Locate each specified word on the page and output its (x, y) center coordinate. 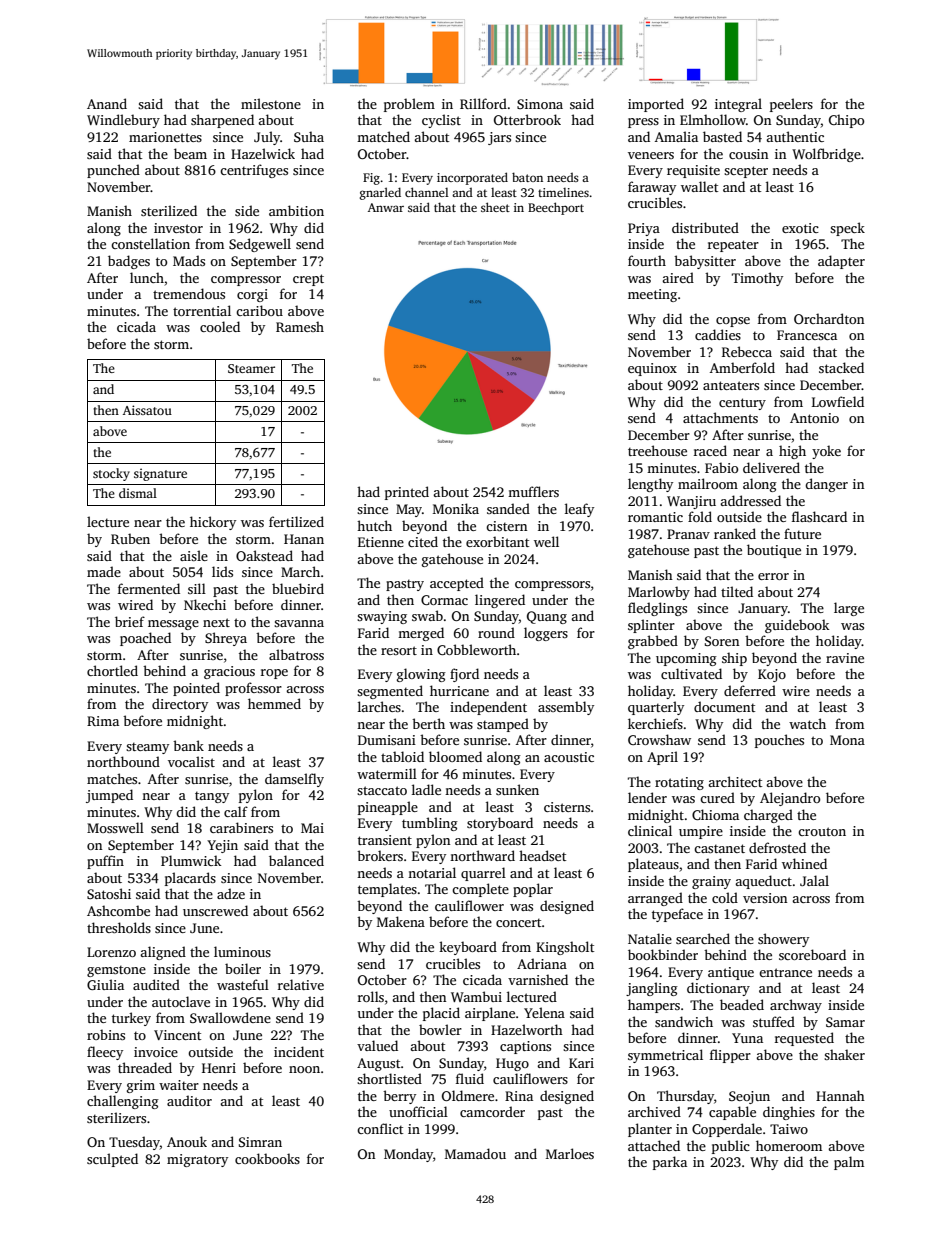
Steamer (251, 368)
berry (399, 1097)
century (742, 404)
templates (387, 890)
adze (231, 893)
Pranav (688, 534)
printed (407, 493)
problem (409, 105)
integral (738, 105)
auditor (189, 1100)
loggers (546, 634)
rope (274, 674)
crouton (822, 831)
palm (849, 1163)
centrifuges (254, 171)
